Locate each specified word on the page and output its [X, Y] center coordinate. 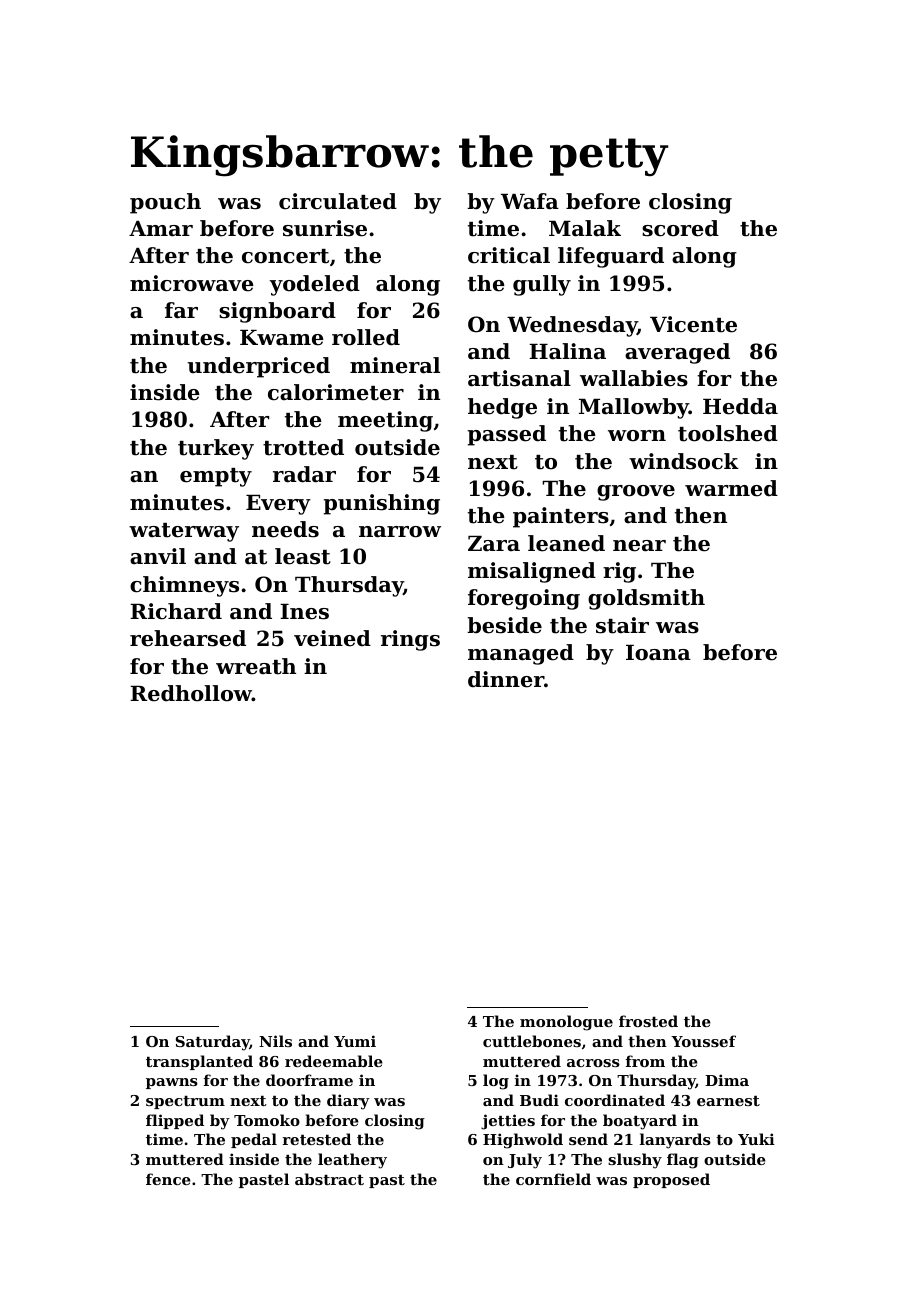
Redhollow [191, 693]
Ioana [658, 653]
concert [285, 256]
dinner [506, 679]
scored [680, 228]
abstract [329, 1179]
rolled [366, 337]
